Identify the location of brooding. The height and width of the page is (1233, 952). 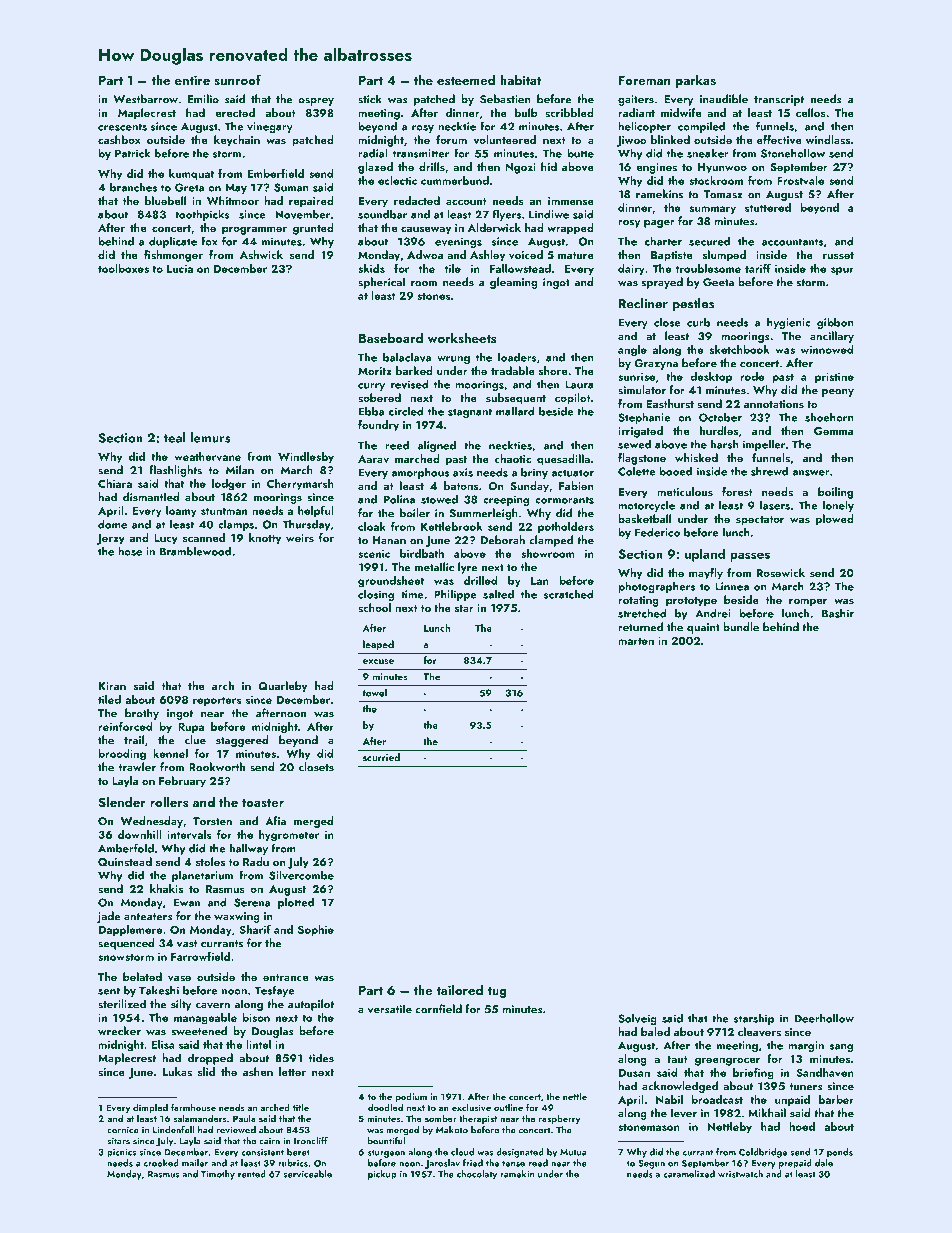
(122, 755).
